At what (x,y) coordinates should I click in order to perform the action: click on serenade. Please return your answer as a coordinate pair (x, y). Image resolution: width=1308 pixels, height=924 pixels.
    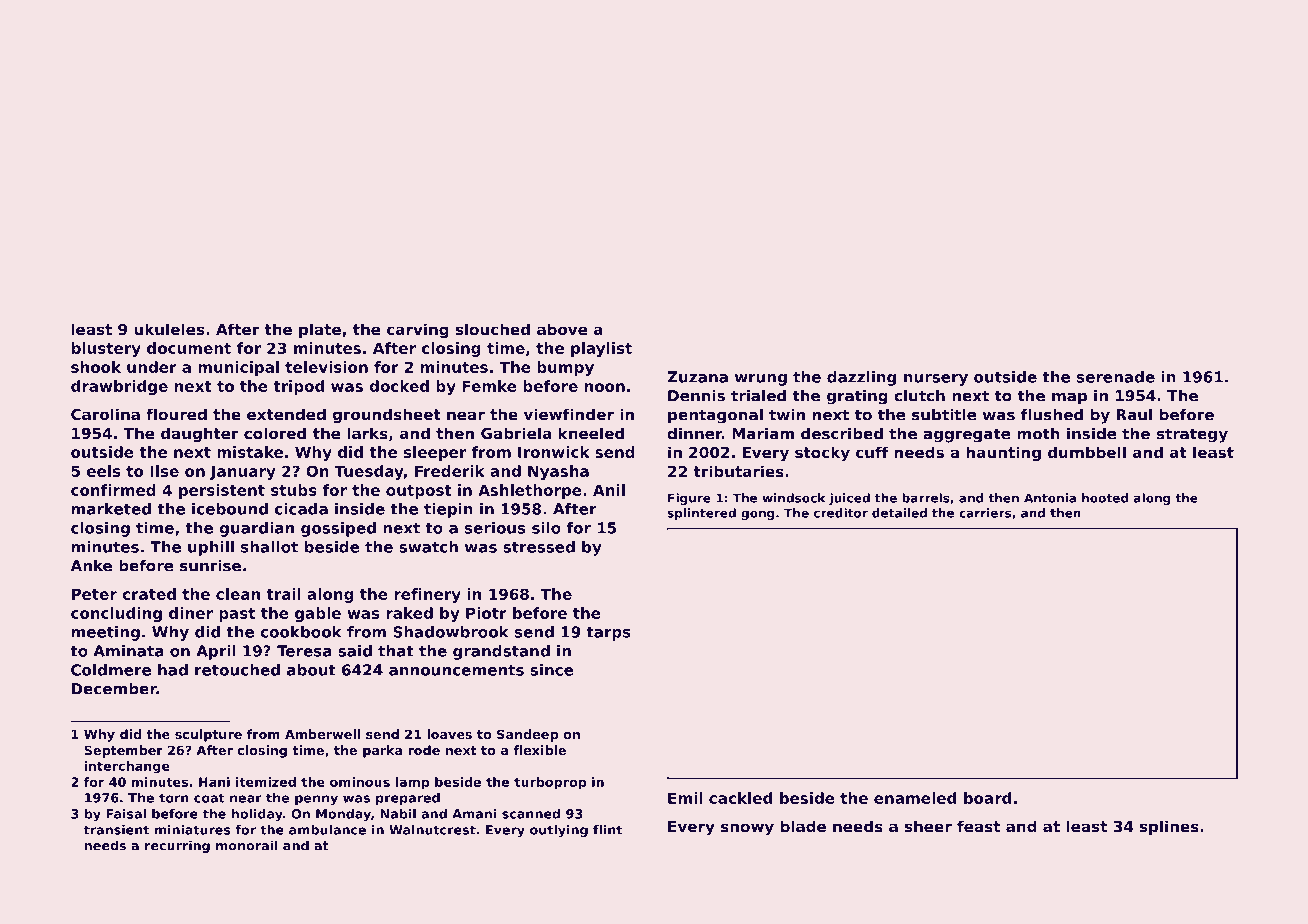
    Looking at the image, I should click on (1116, 377).
